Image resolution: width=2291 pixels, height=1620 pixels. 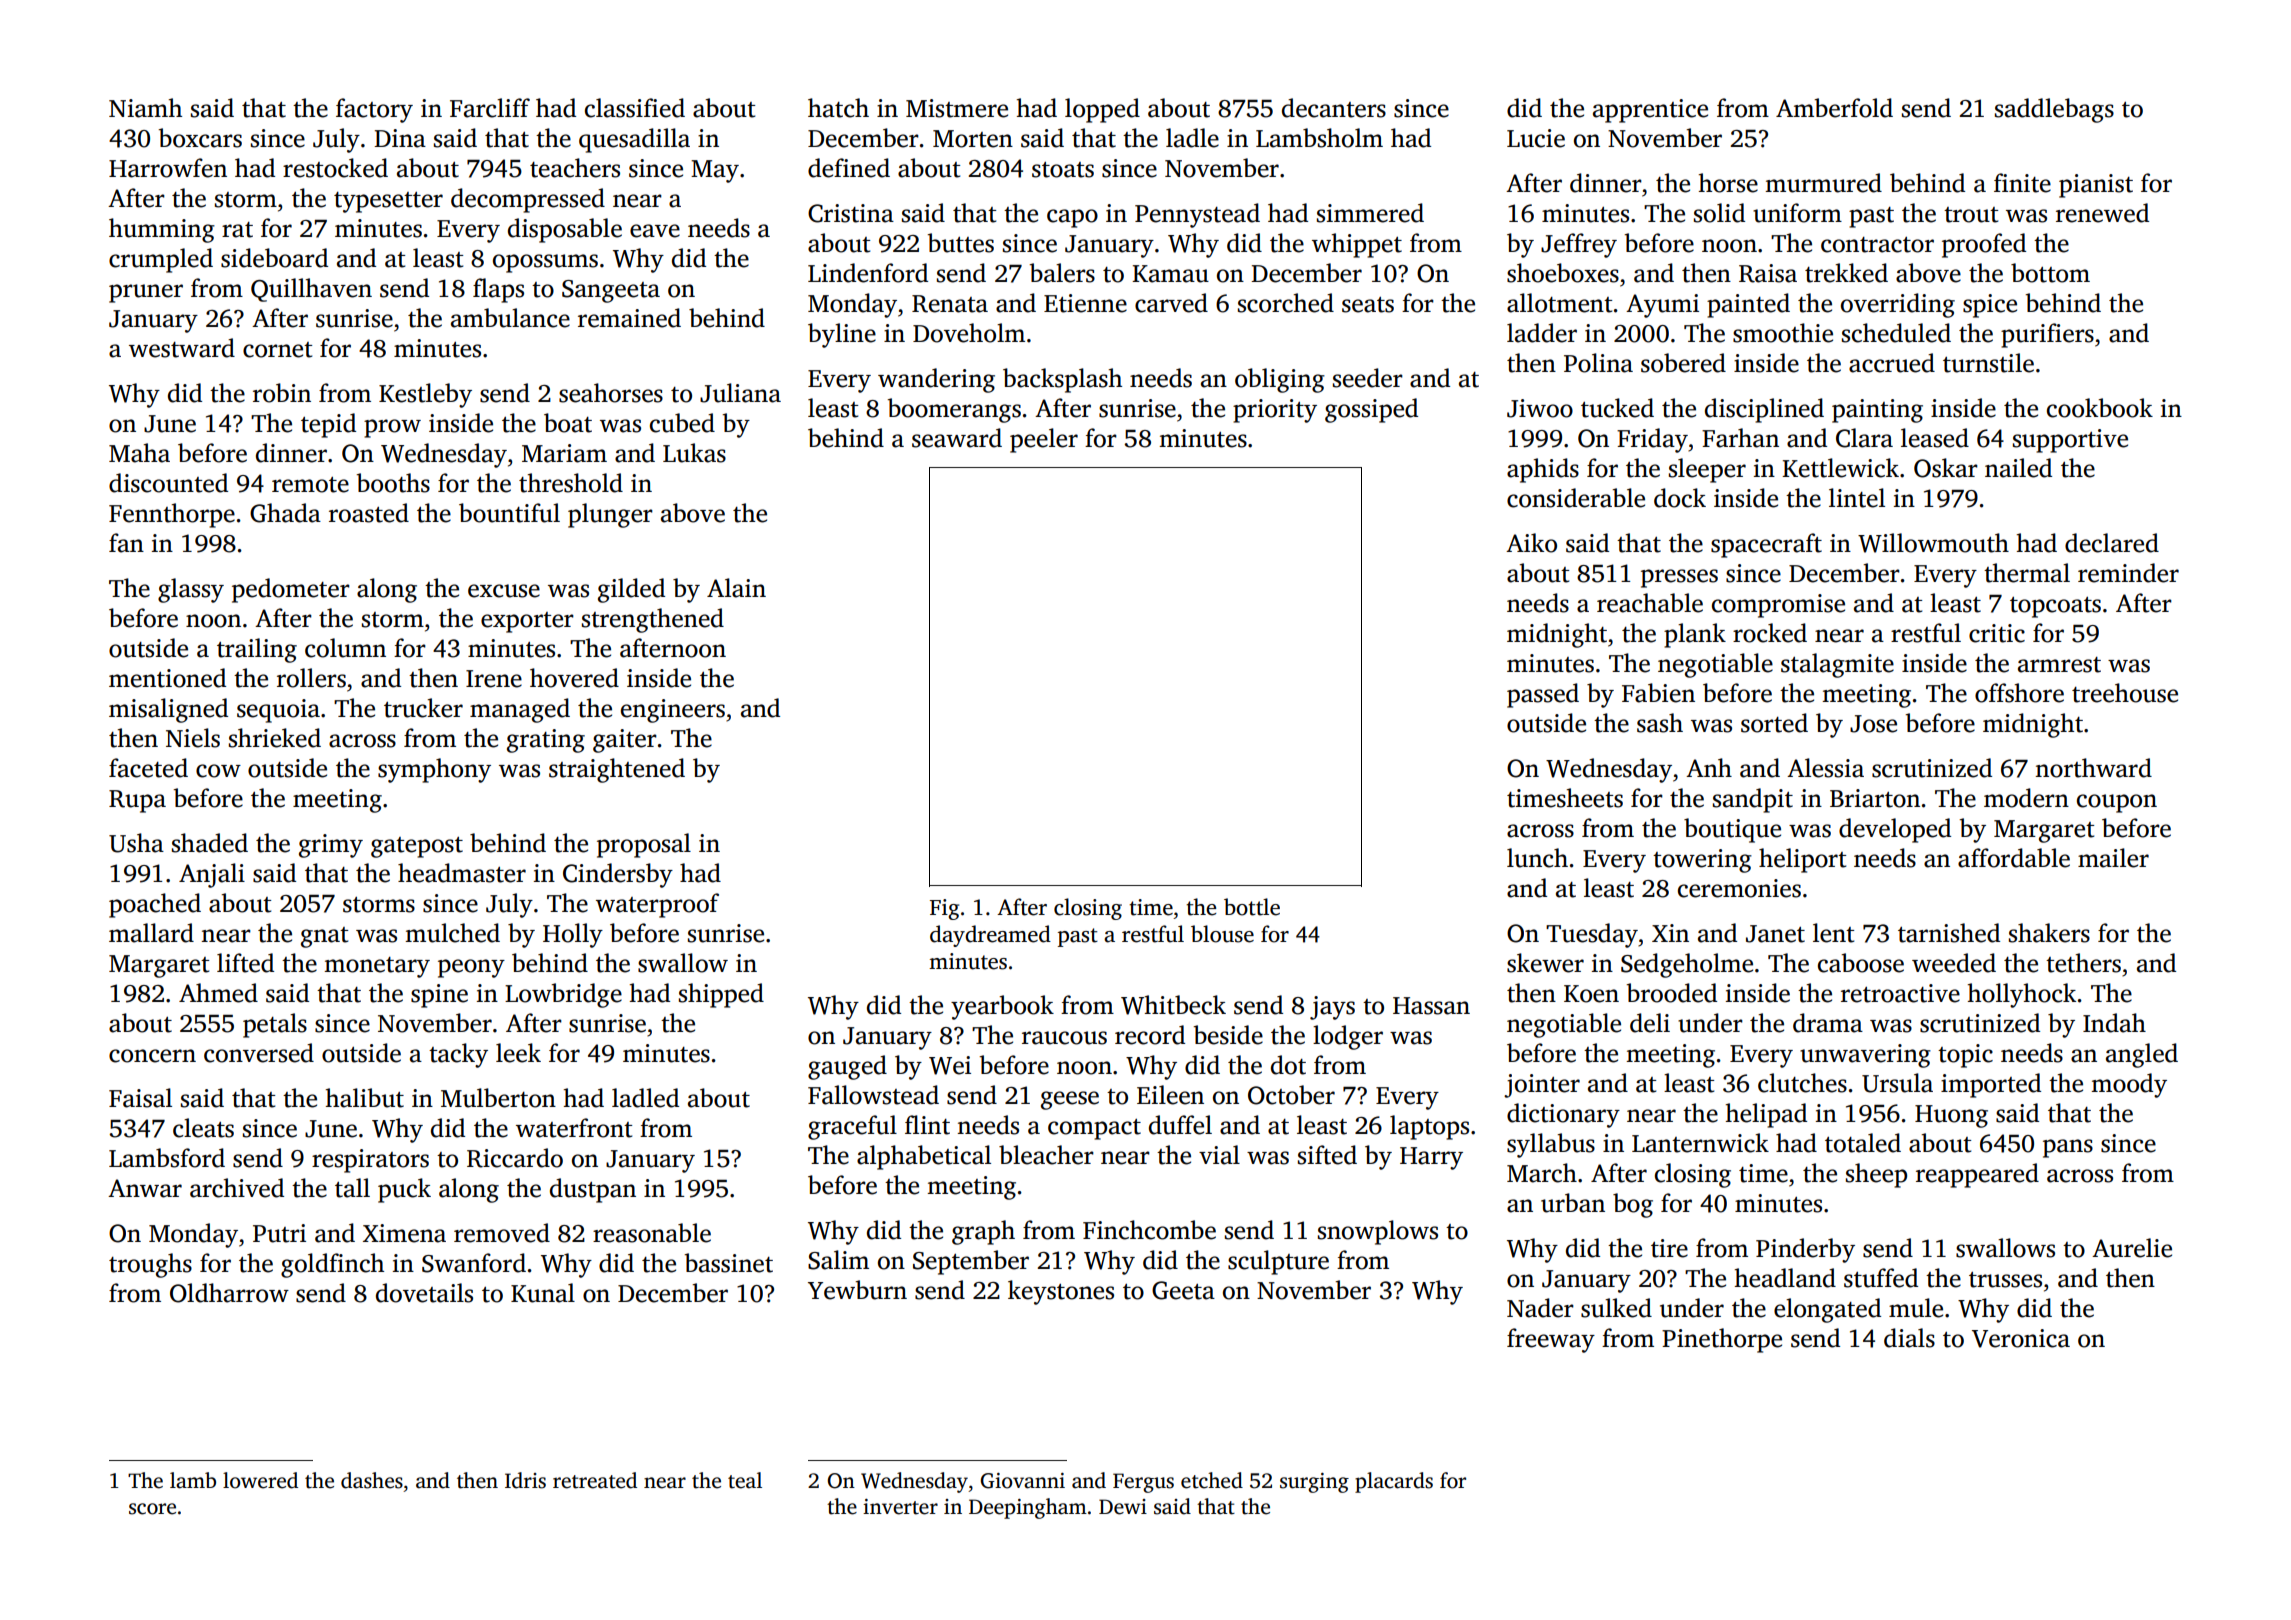 What do you see at coordinates (2100, 408) in the image?
I see `cookbook` at bounding box center [2100, 408].
